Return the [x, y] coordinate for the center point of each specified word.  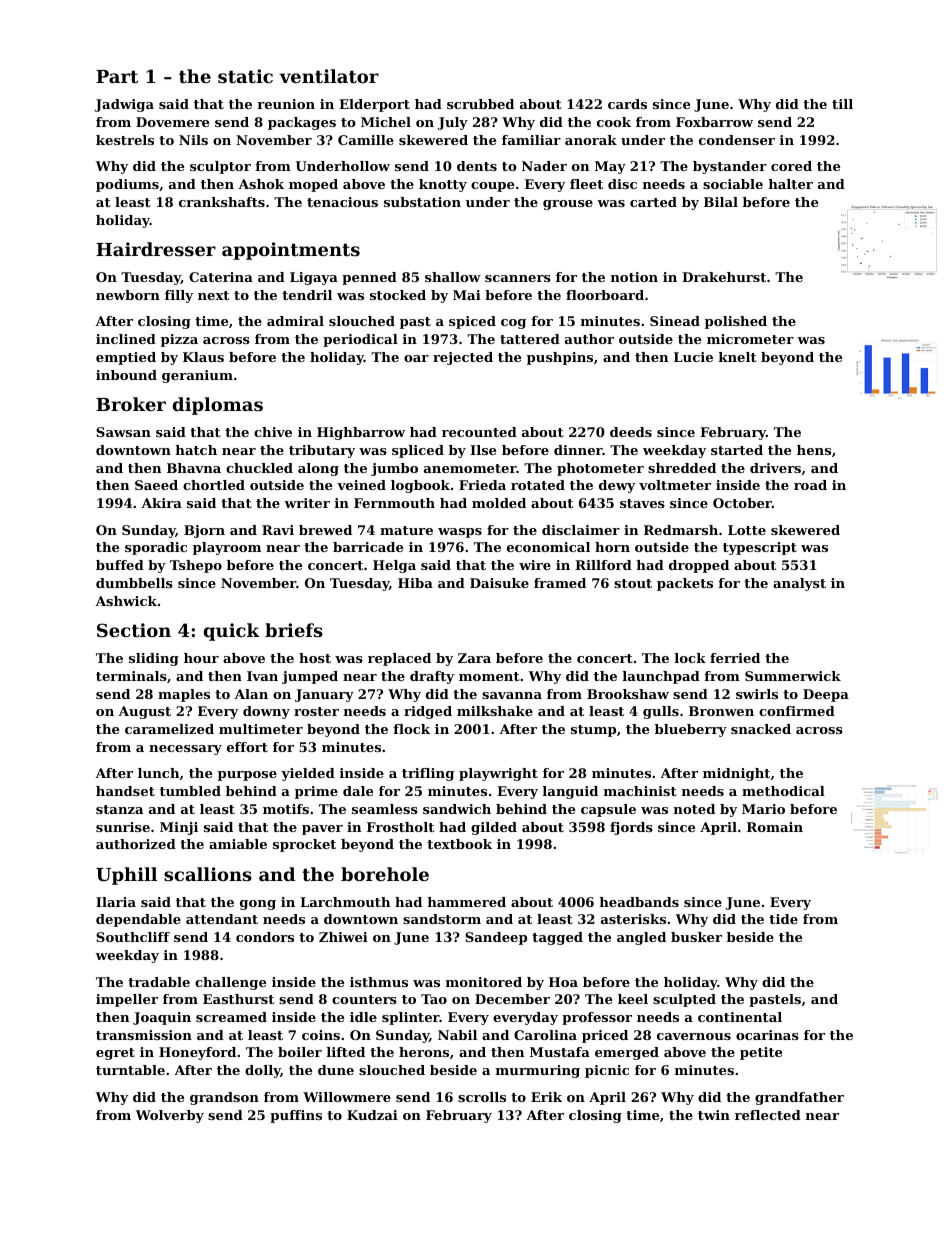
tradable [159, 982]
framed [560, 583]
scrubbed [480, 104]
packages [302, 123]
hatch [196, 450]
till [842, 104]
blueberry [691, 730]
